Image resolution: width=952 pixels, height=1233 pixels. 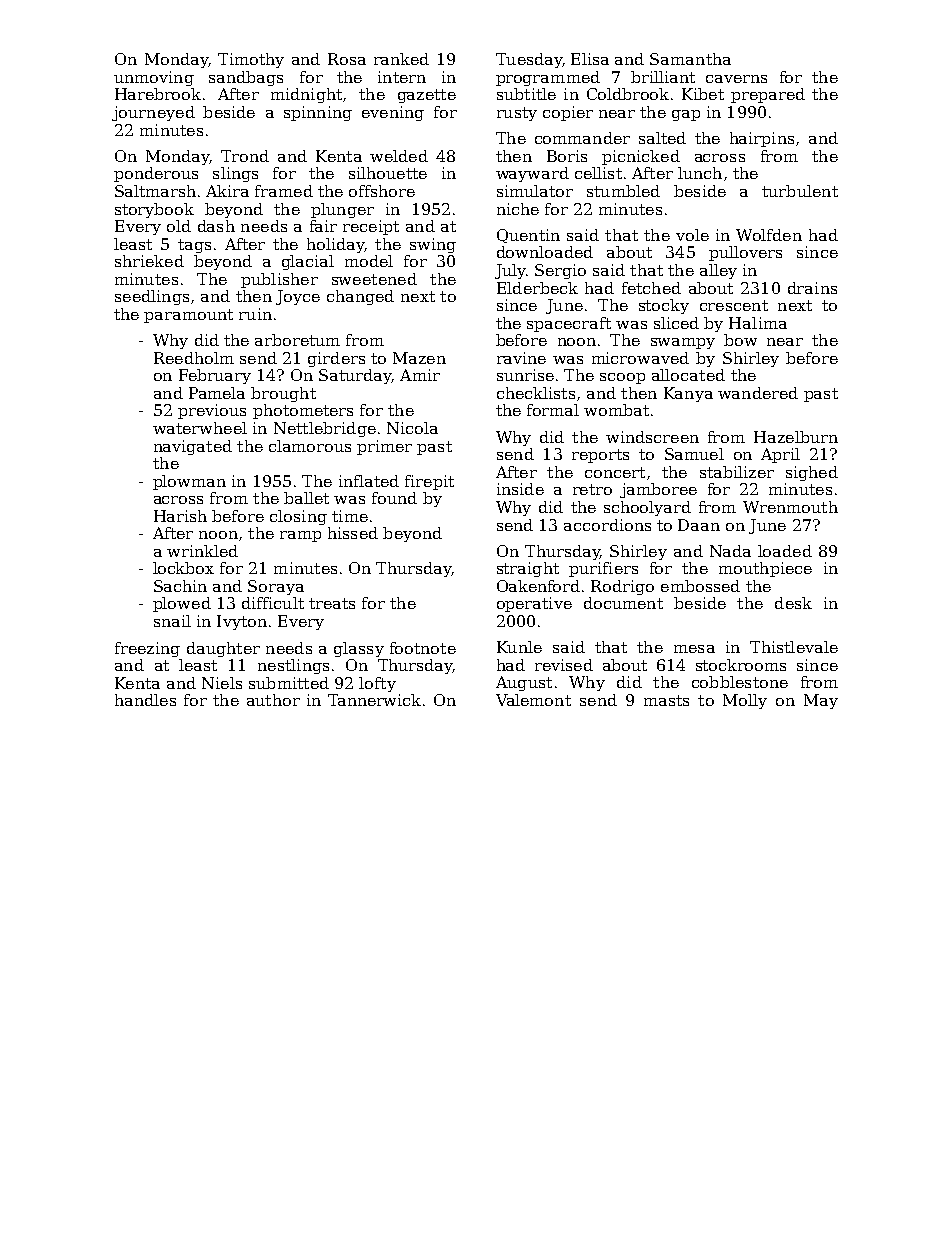 What do you see at coordinates (730, 551) in the screenshot?
I see `Nada` at bounding box center [730, 551].
